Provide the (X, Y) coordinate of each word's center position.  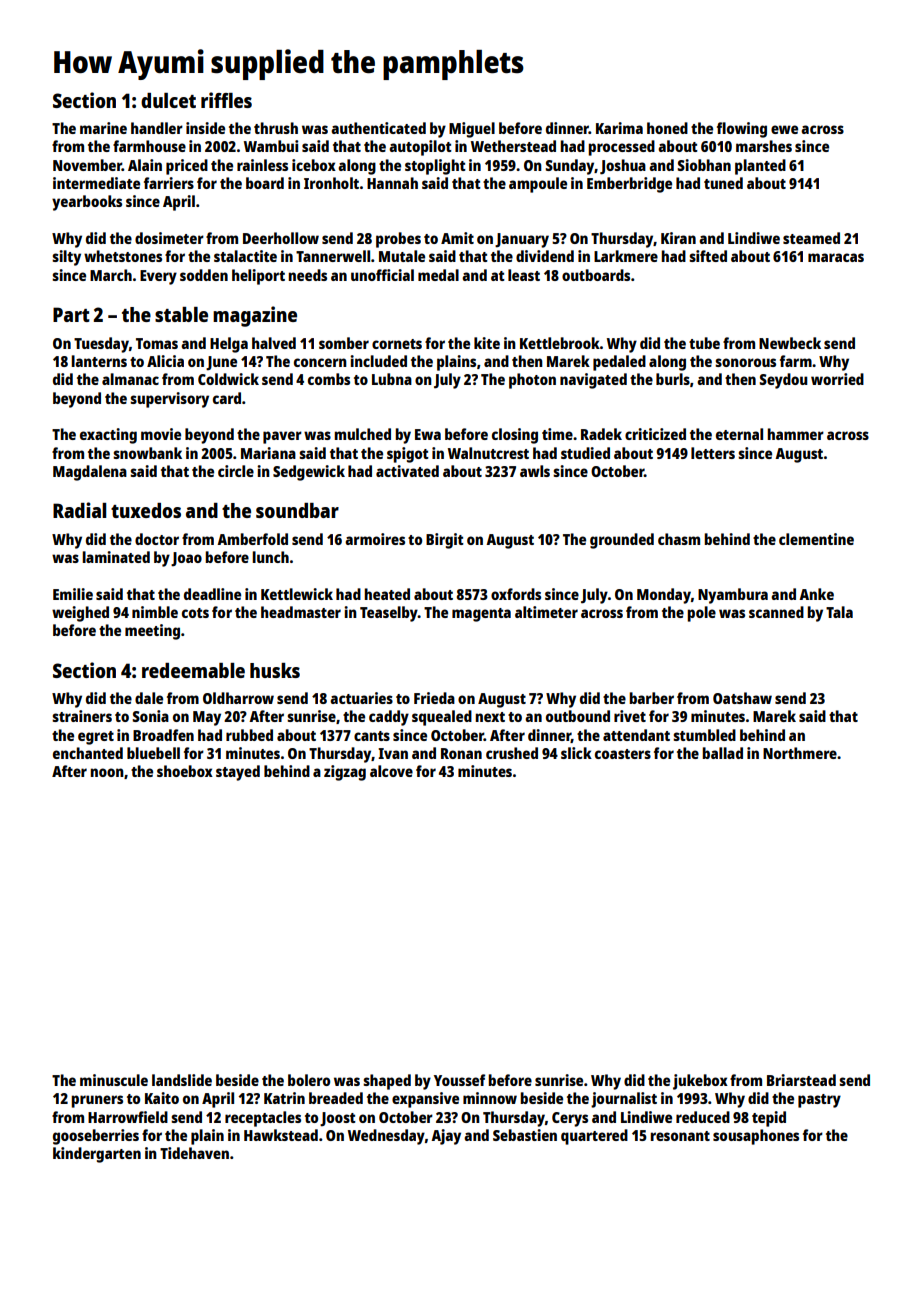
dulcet (168, 100)
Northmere (800, 753)
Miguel (472, 130)
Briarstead (801, 1080)
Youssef (459, 1080)
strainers (82, 716)
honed (667, 128)
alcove (391, 771)
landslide (182, 1080)
